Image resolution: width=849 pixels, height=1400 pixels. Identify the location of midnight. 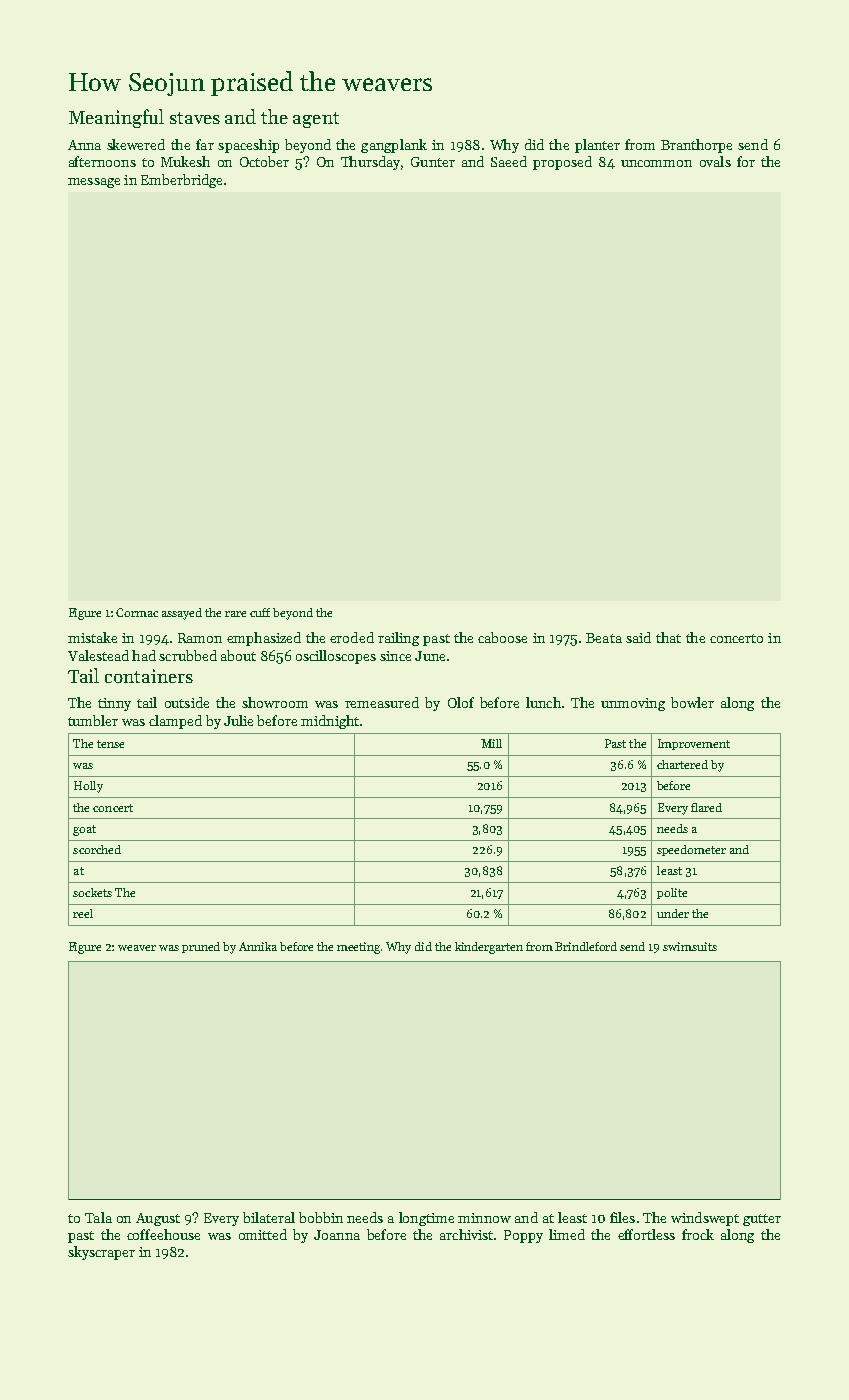
(330, 722).
